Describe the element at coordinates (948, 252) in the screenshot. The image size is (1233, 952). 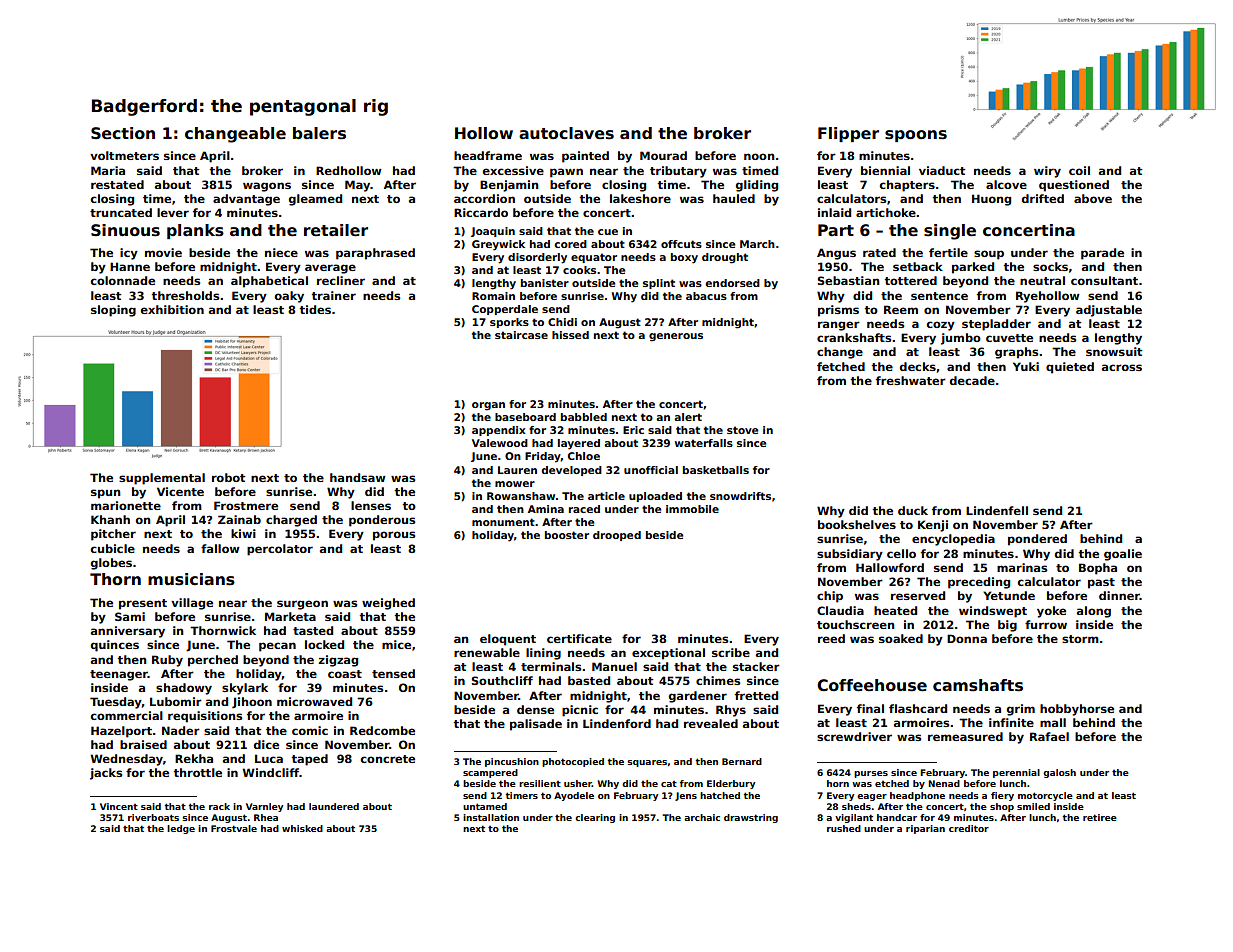
I see `fertile` at that location.
